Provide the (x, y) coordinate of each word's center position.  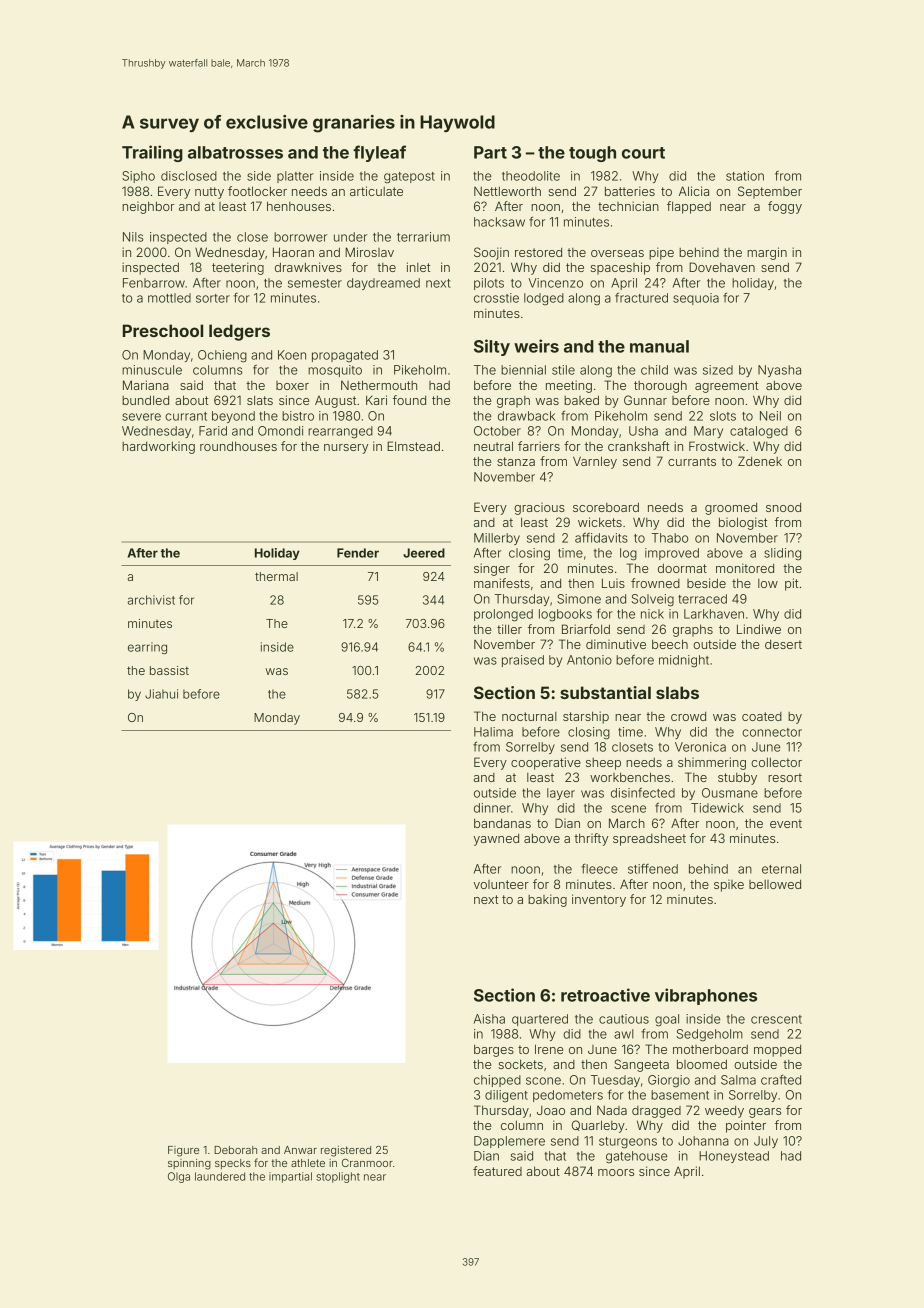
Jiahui (161, 694)
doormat (682, 568)
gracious (539, 509)
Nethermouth (379, 385)
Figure (183, 1151)
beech (670, 644)
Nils (133, 237)
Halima (493, 732)
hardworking (158, 447)
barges (494, 1050)
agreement (726, 387)
